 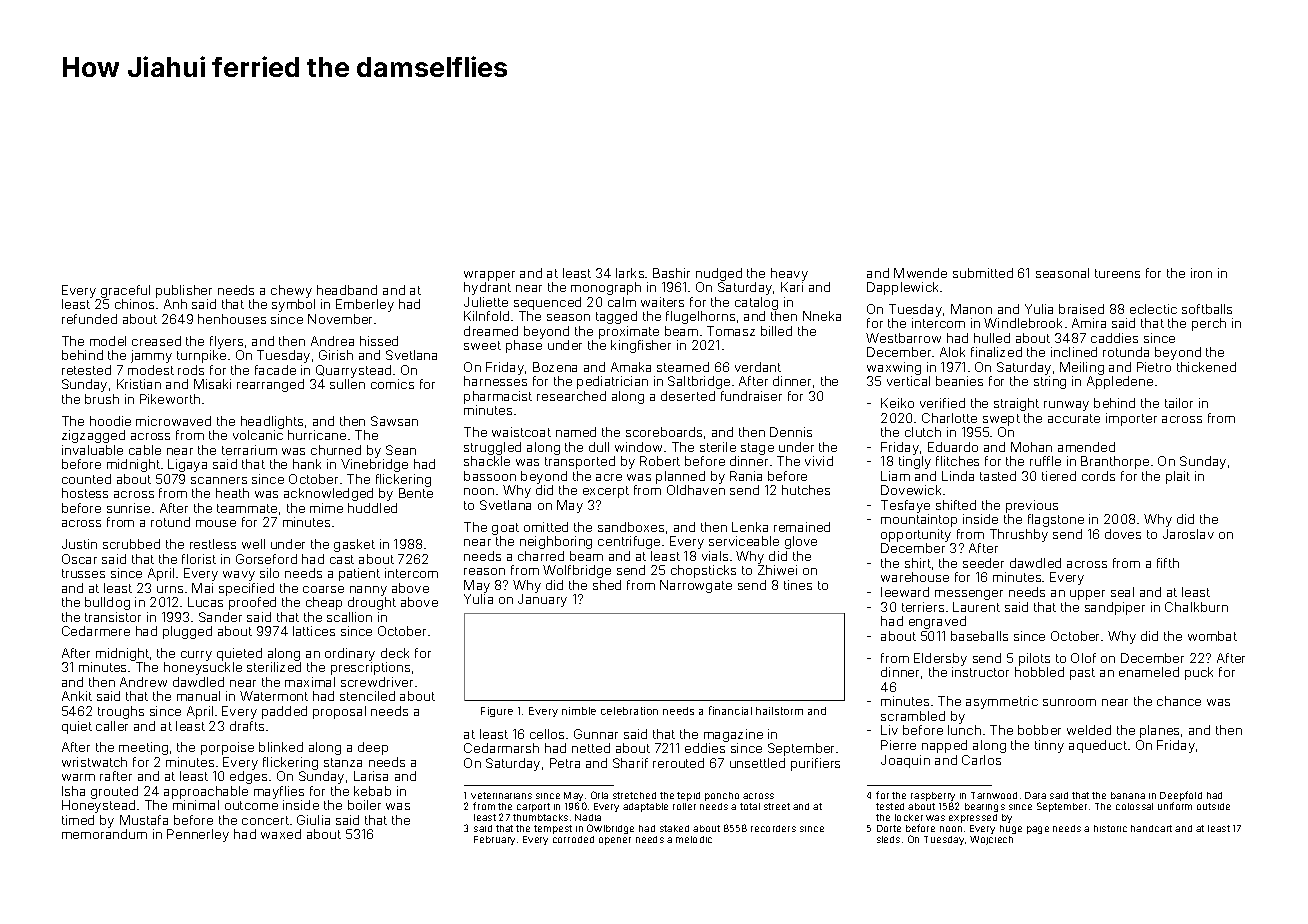 I want to click on pilots, so click(x=1034, y=659).
